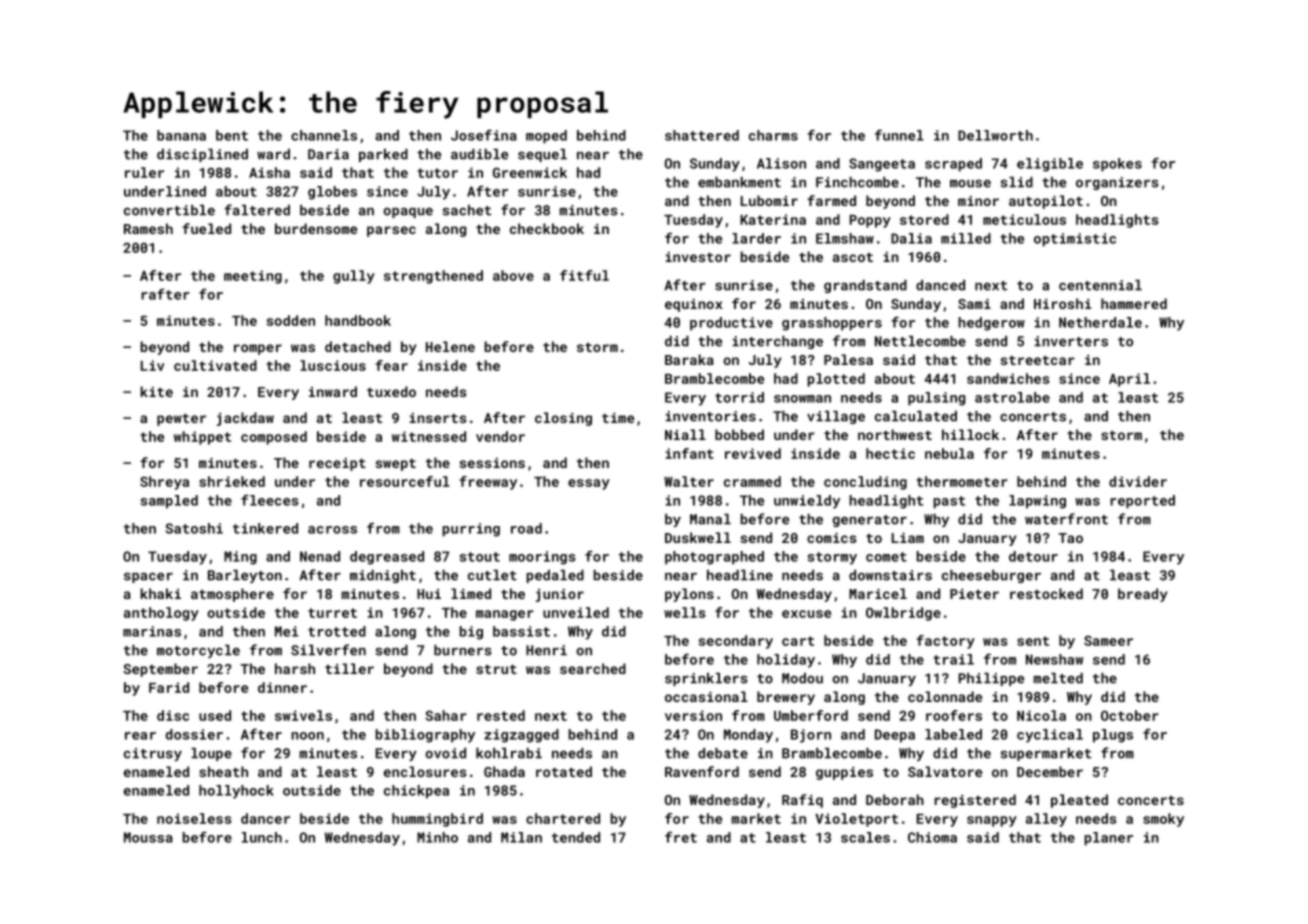 This screenshot has height=924, width=1308. Describe the element at coordinates (1050, 165) in the screenshot. I see `eligible` at that location.
